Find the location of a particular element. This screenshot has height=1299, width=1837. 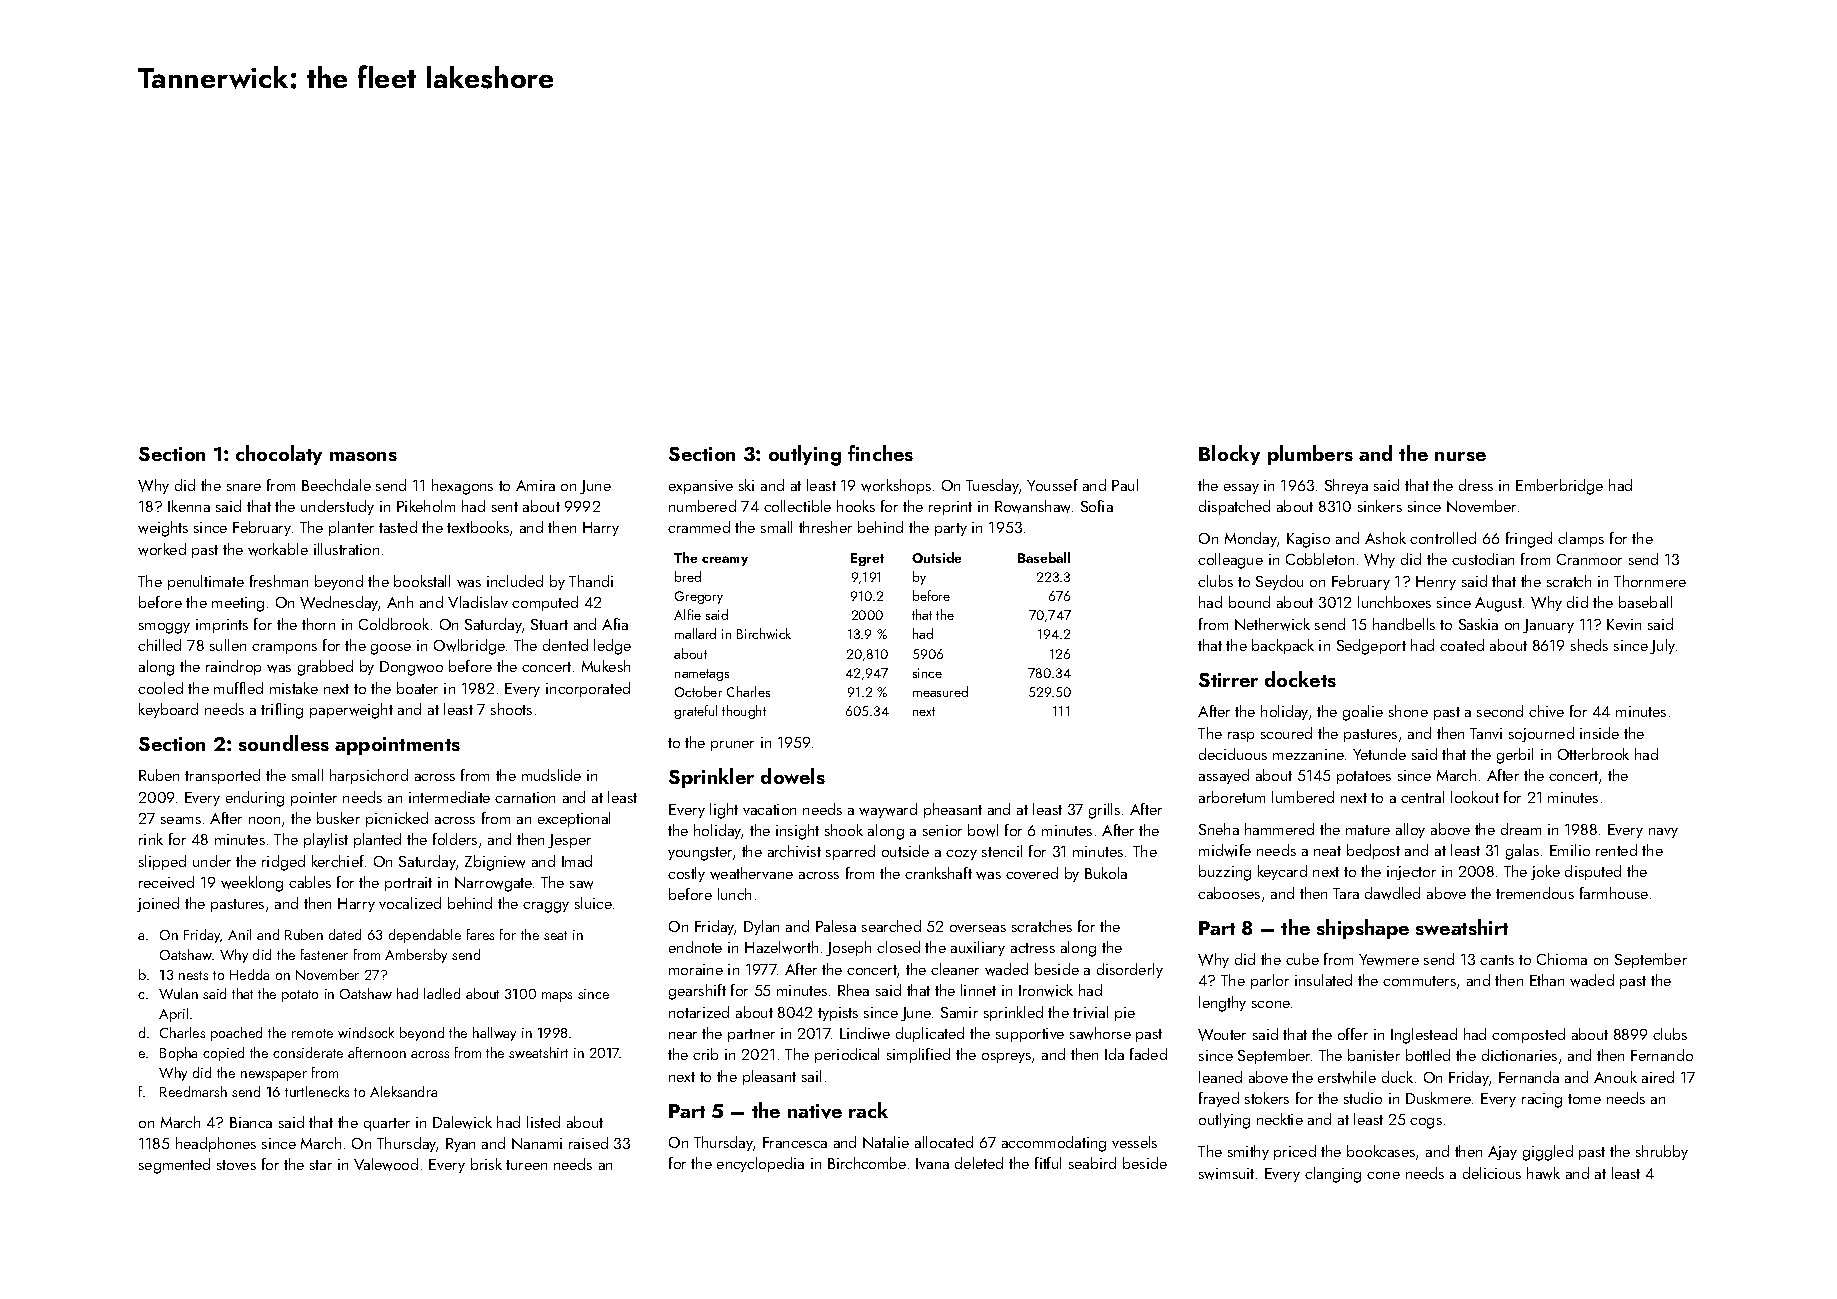

colleague is located at coordinates (1230, 561).
